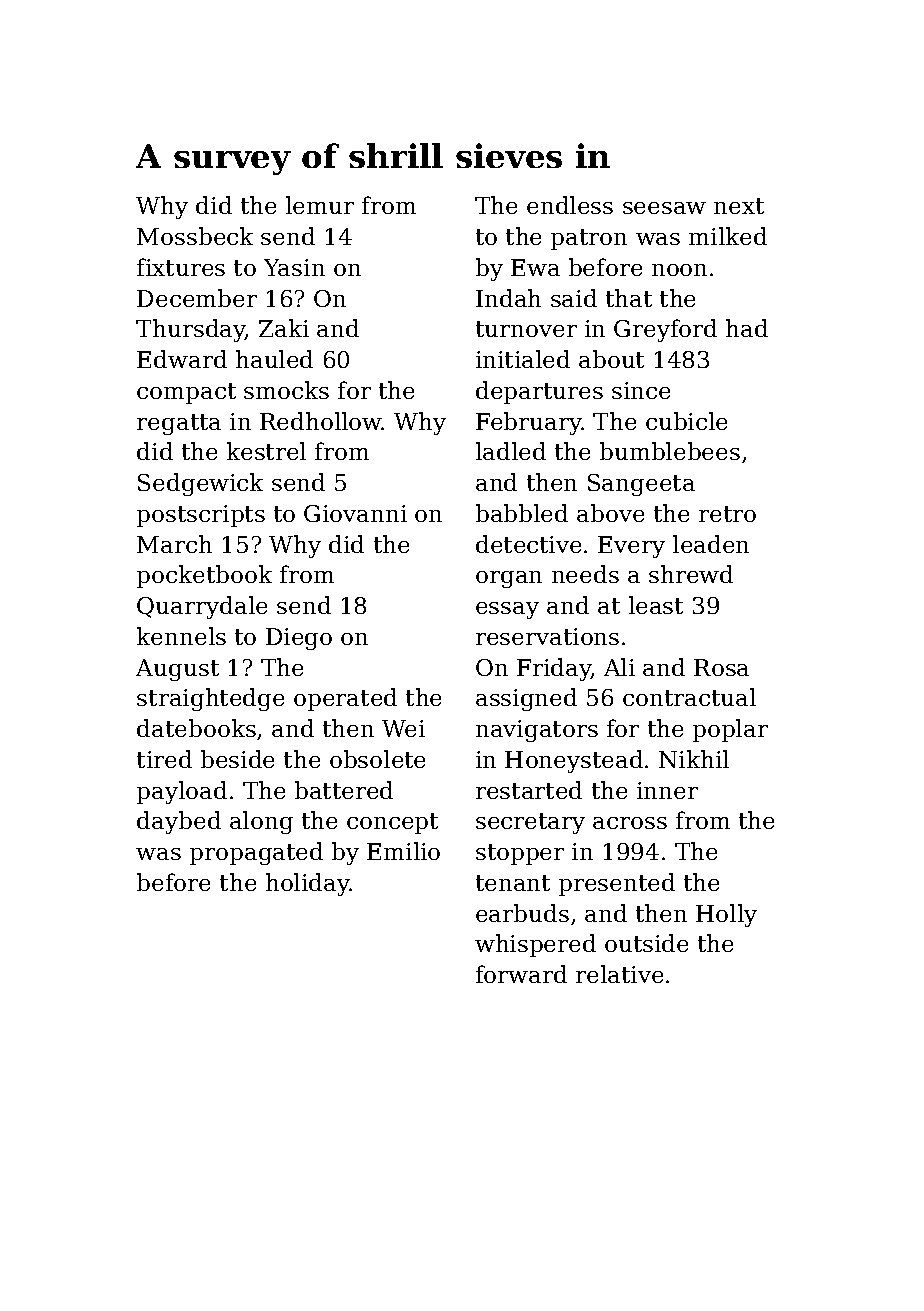  What do you see at coordinates (689, 697) in the screenshot?
I see `contractual` at bounding box center [689, 697].
